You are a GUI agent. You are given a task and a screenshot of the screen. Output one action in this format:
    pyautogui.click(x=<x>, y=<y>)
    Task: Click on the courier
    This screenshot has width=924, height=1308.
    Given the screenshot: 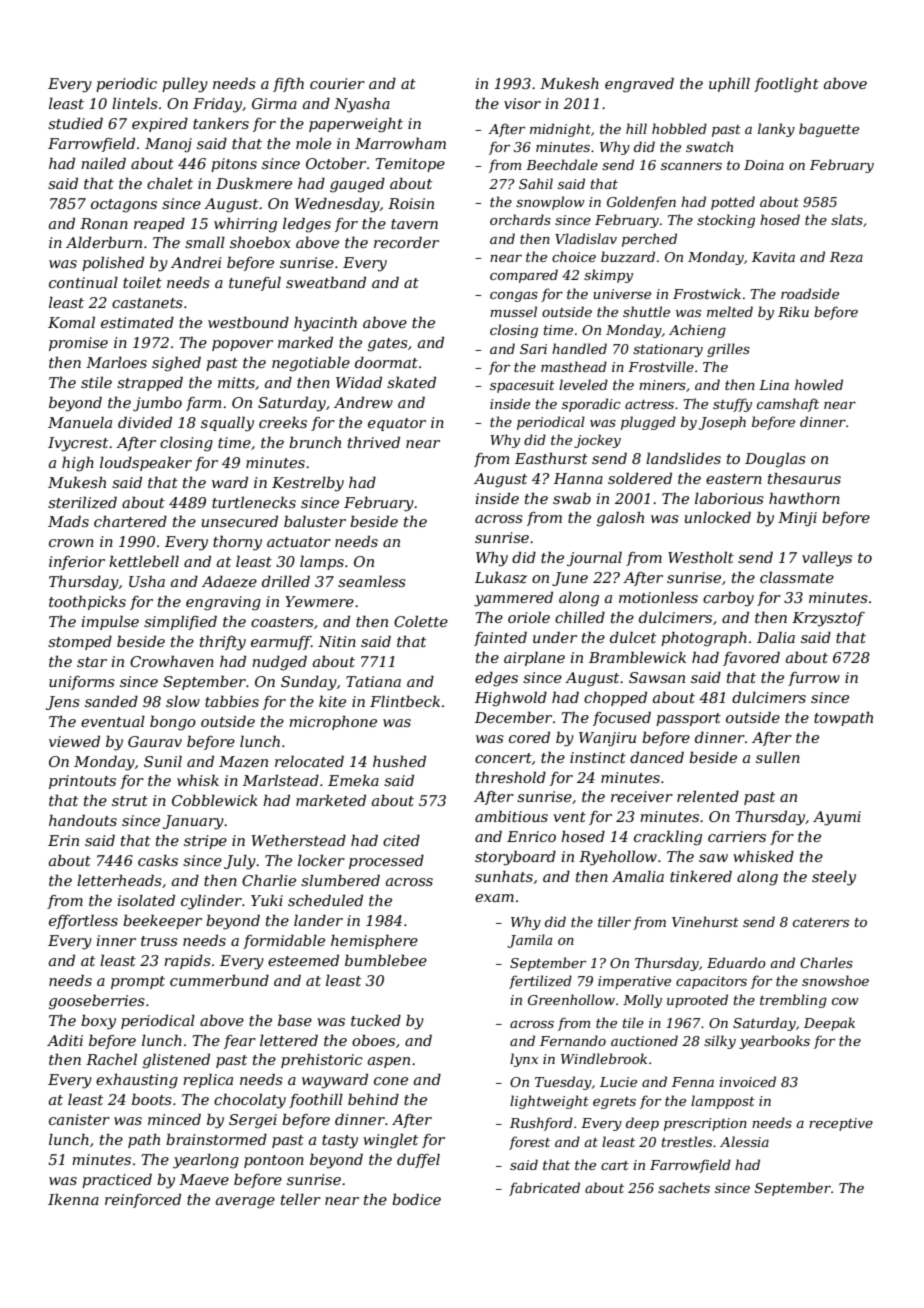 What is the action you would take?
    pyautogui.click(x=337, y=83)
